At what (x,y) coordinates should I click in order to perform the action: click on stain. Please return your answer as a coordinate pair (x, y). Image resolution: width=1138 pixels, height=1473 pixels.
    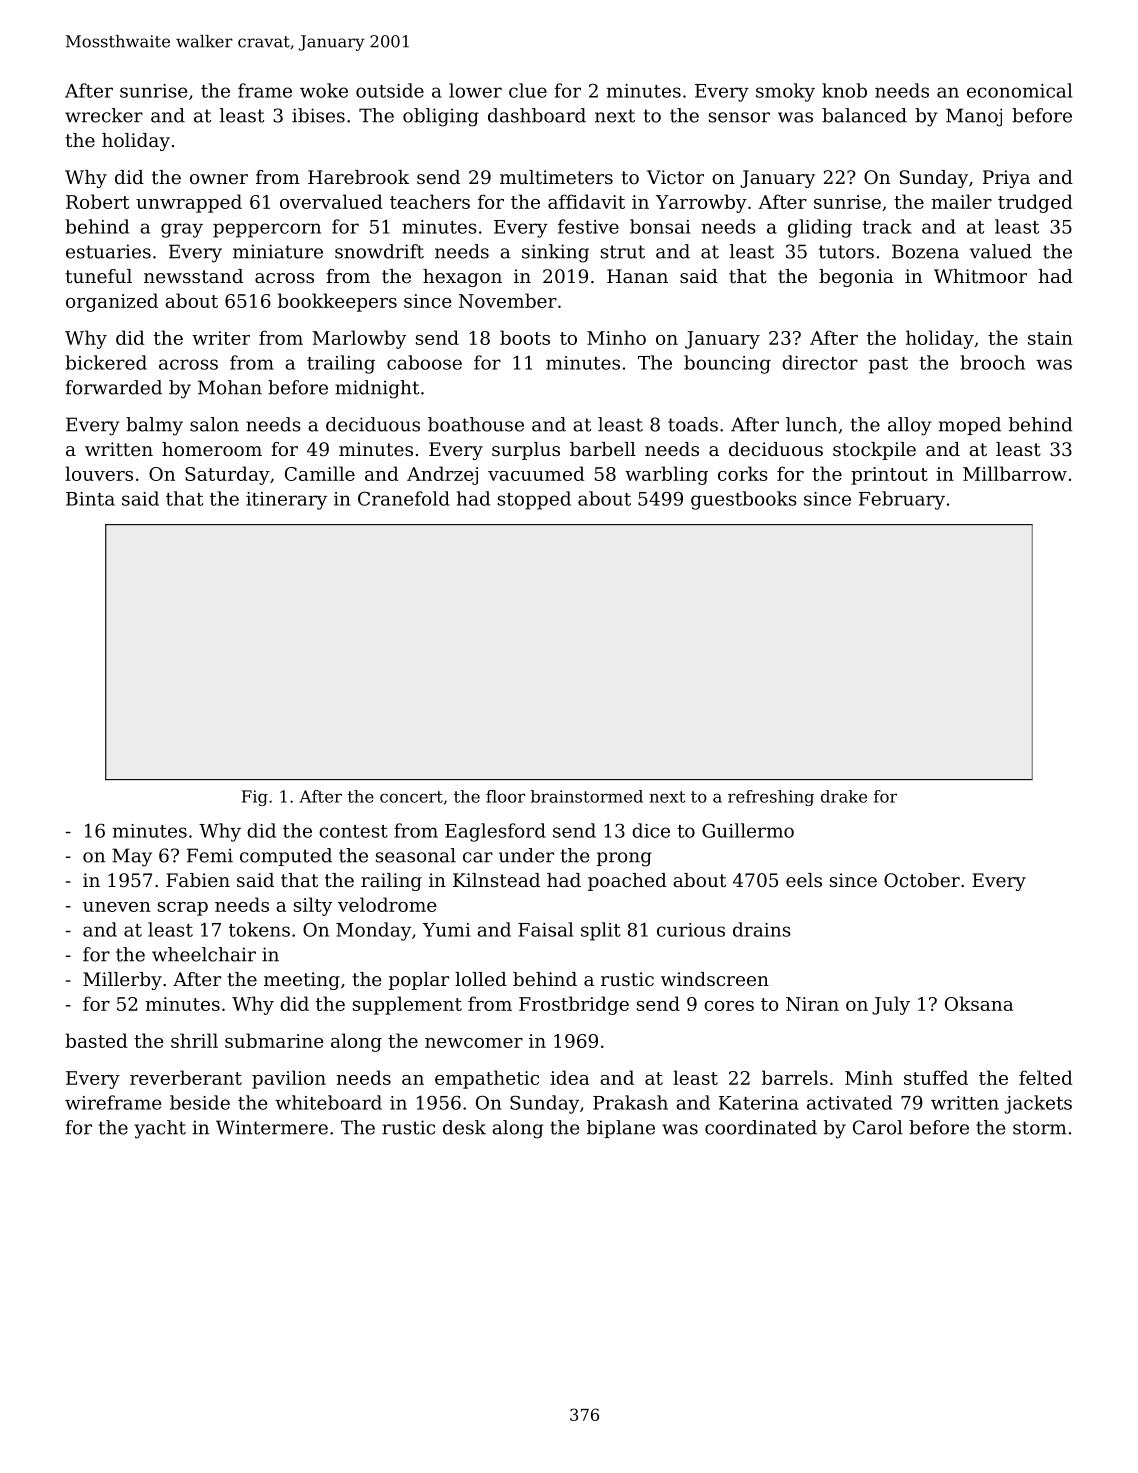
    Looking at the image, I should click on (1050, 338).
